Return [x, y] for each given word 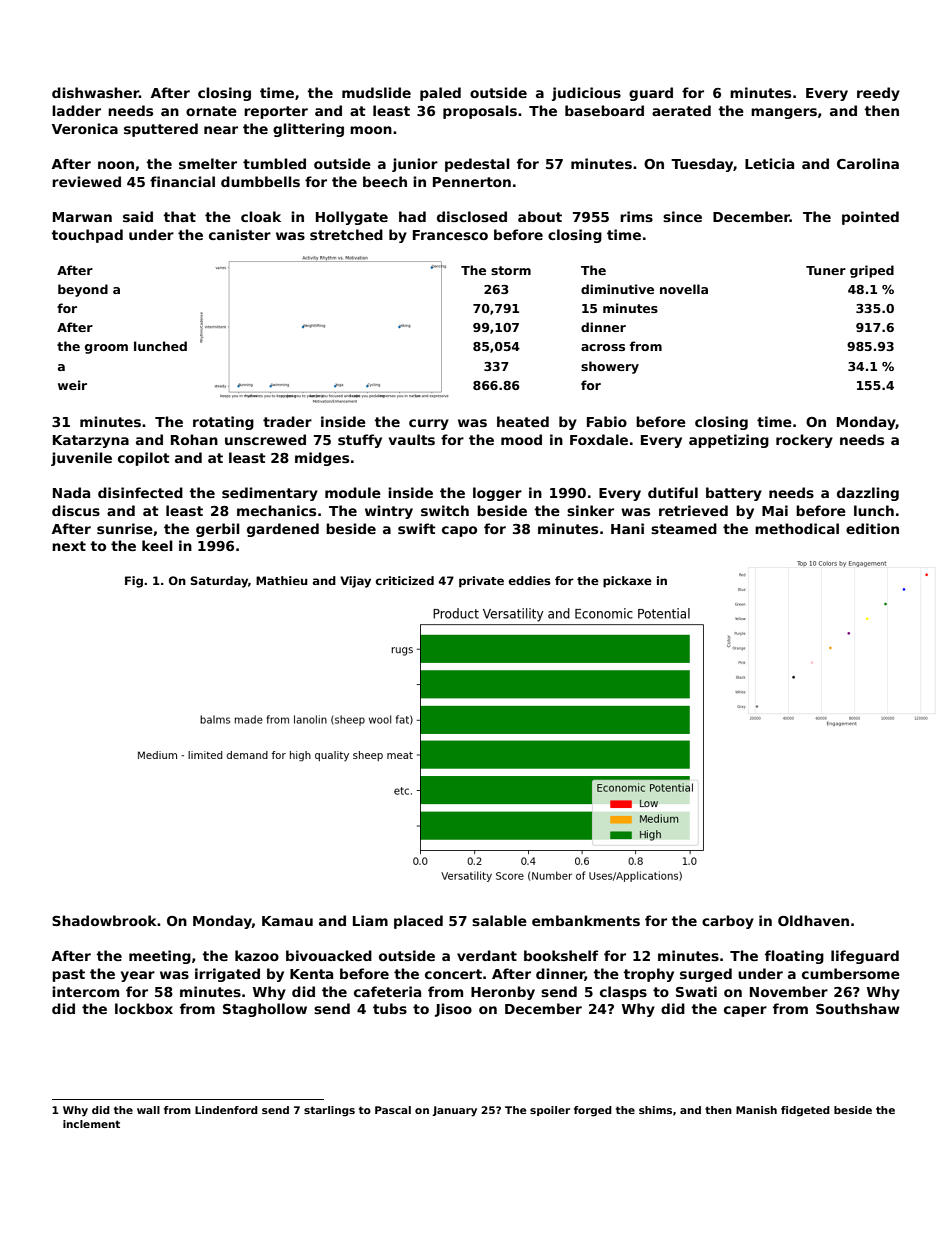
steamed [684, 528]
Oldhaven [813, 920]
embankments [586, 920]
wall [148, 1110]
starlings [329, 1111]
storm [511, 270]
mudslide [376, 92]
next [69, 546]
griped [872, 271]
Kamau [287, 921]
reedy [878, 94]
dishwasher [95, 92]
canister [240, 234]
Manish [756, 1110]
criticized [405, 580]
